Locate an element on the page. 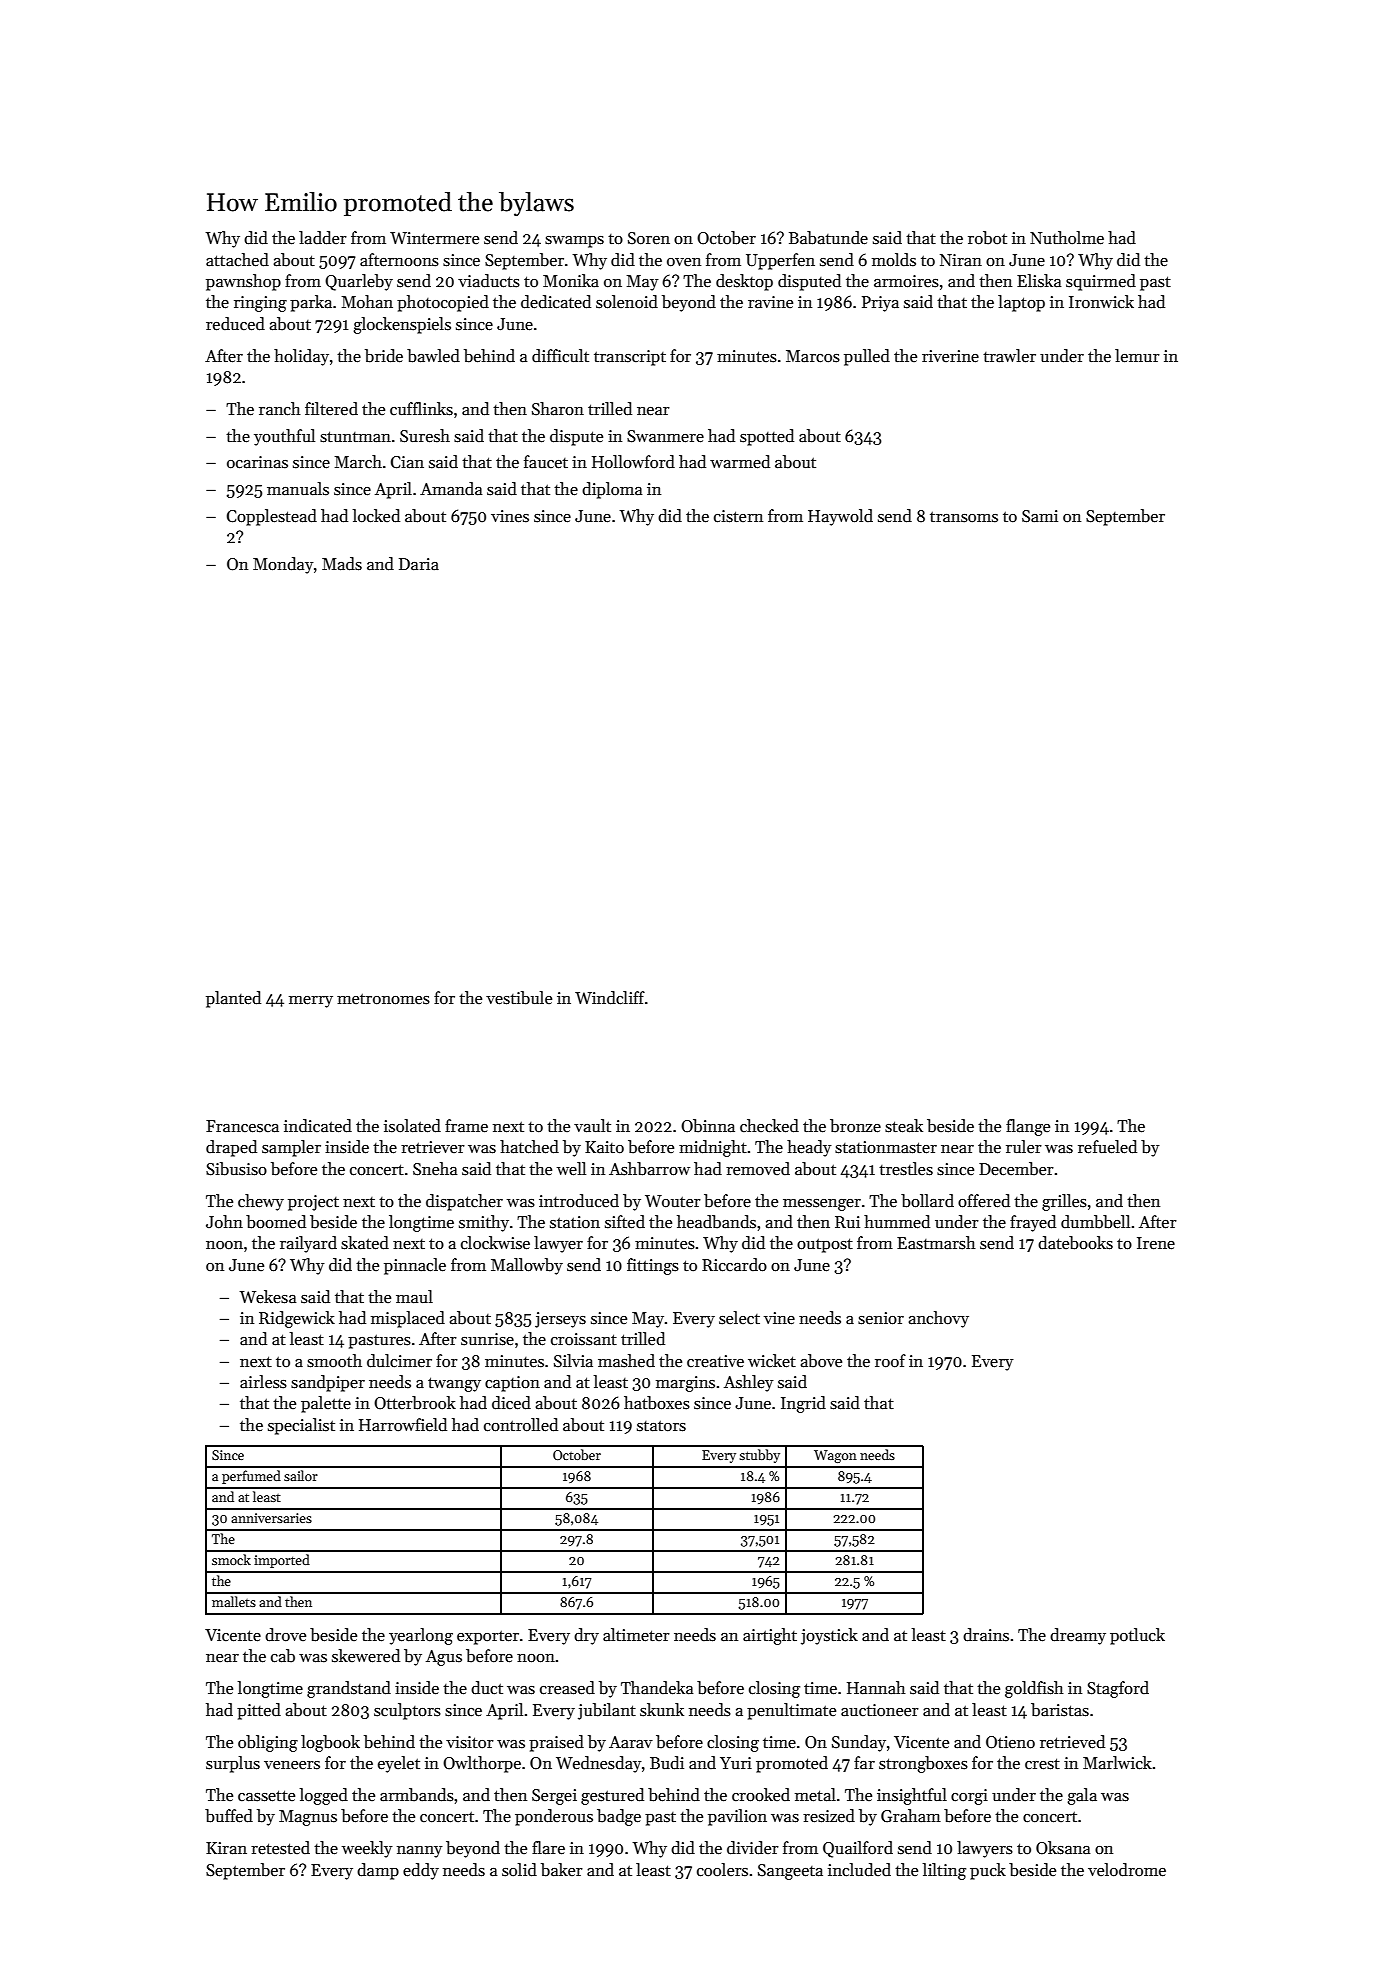  Sami is located at coordinates (1040, 516).
